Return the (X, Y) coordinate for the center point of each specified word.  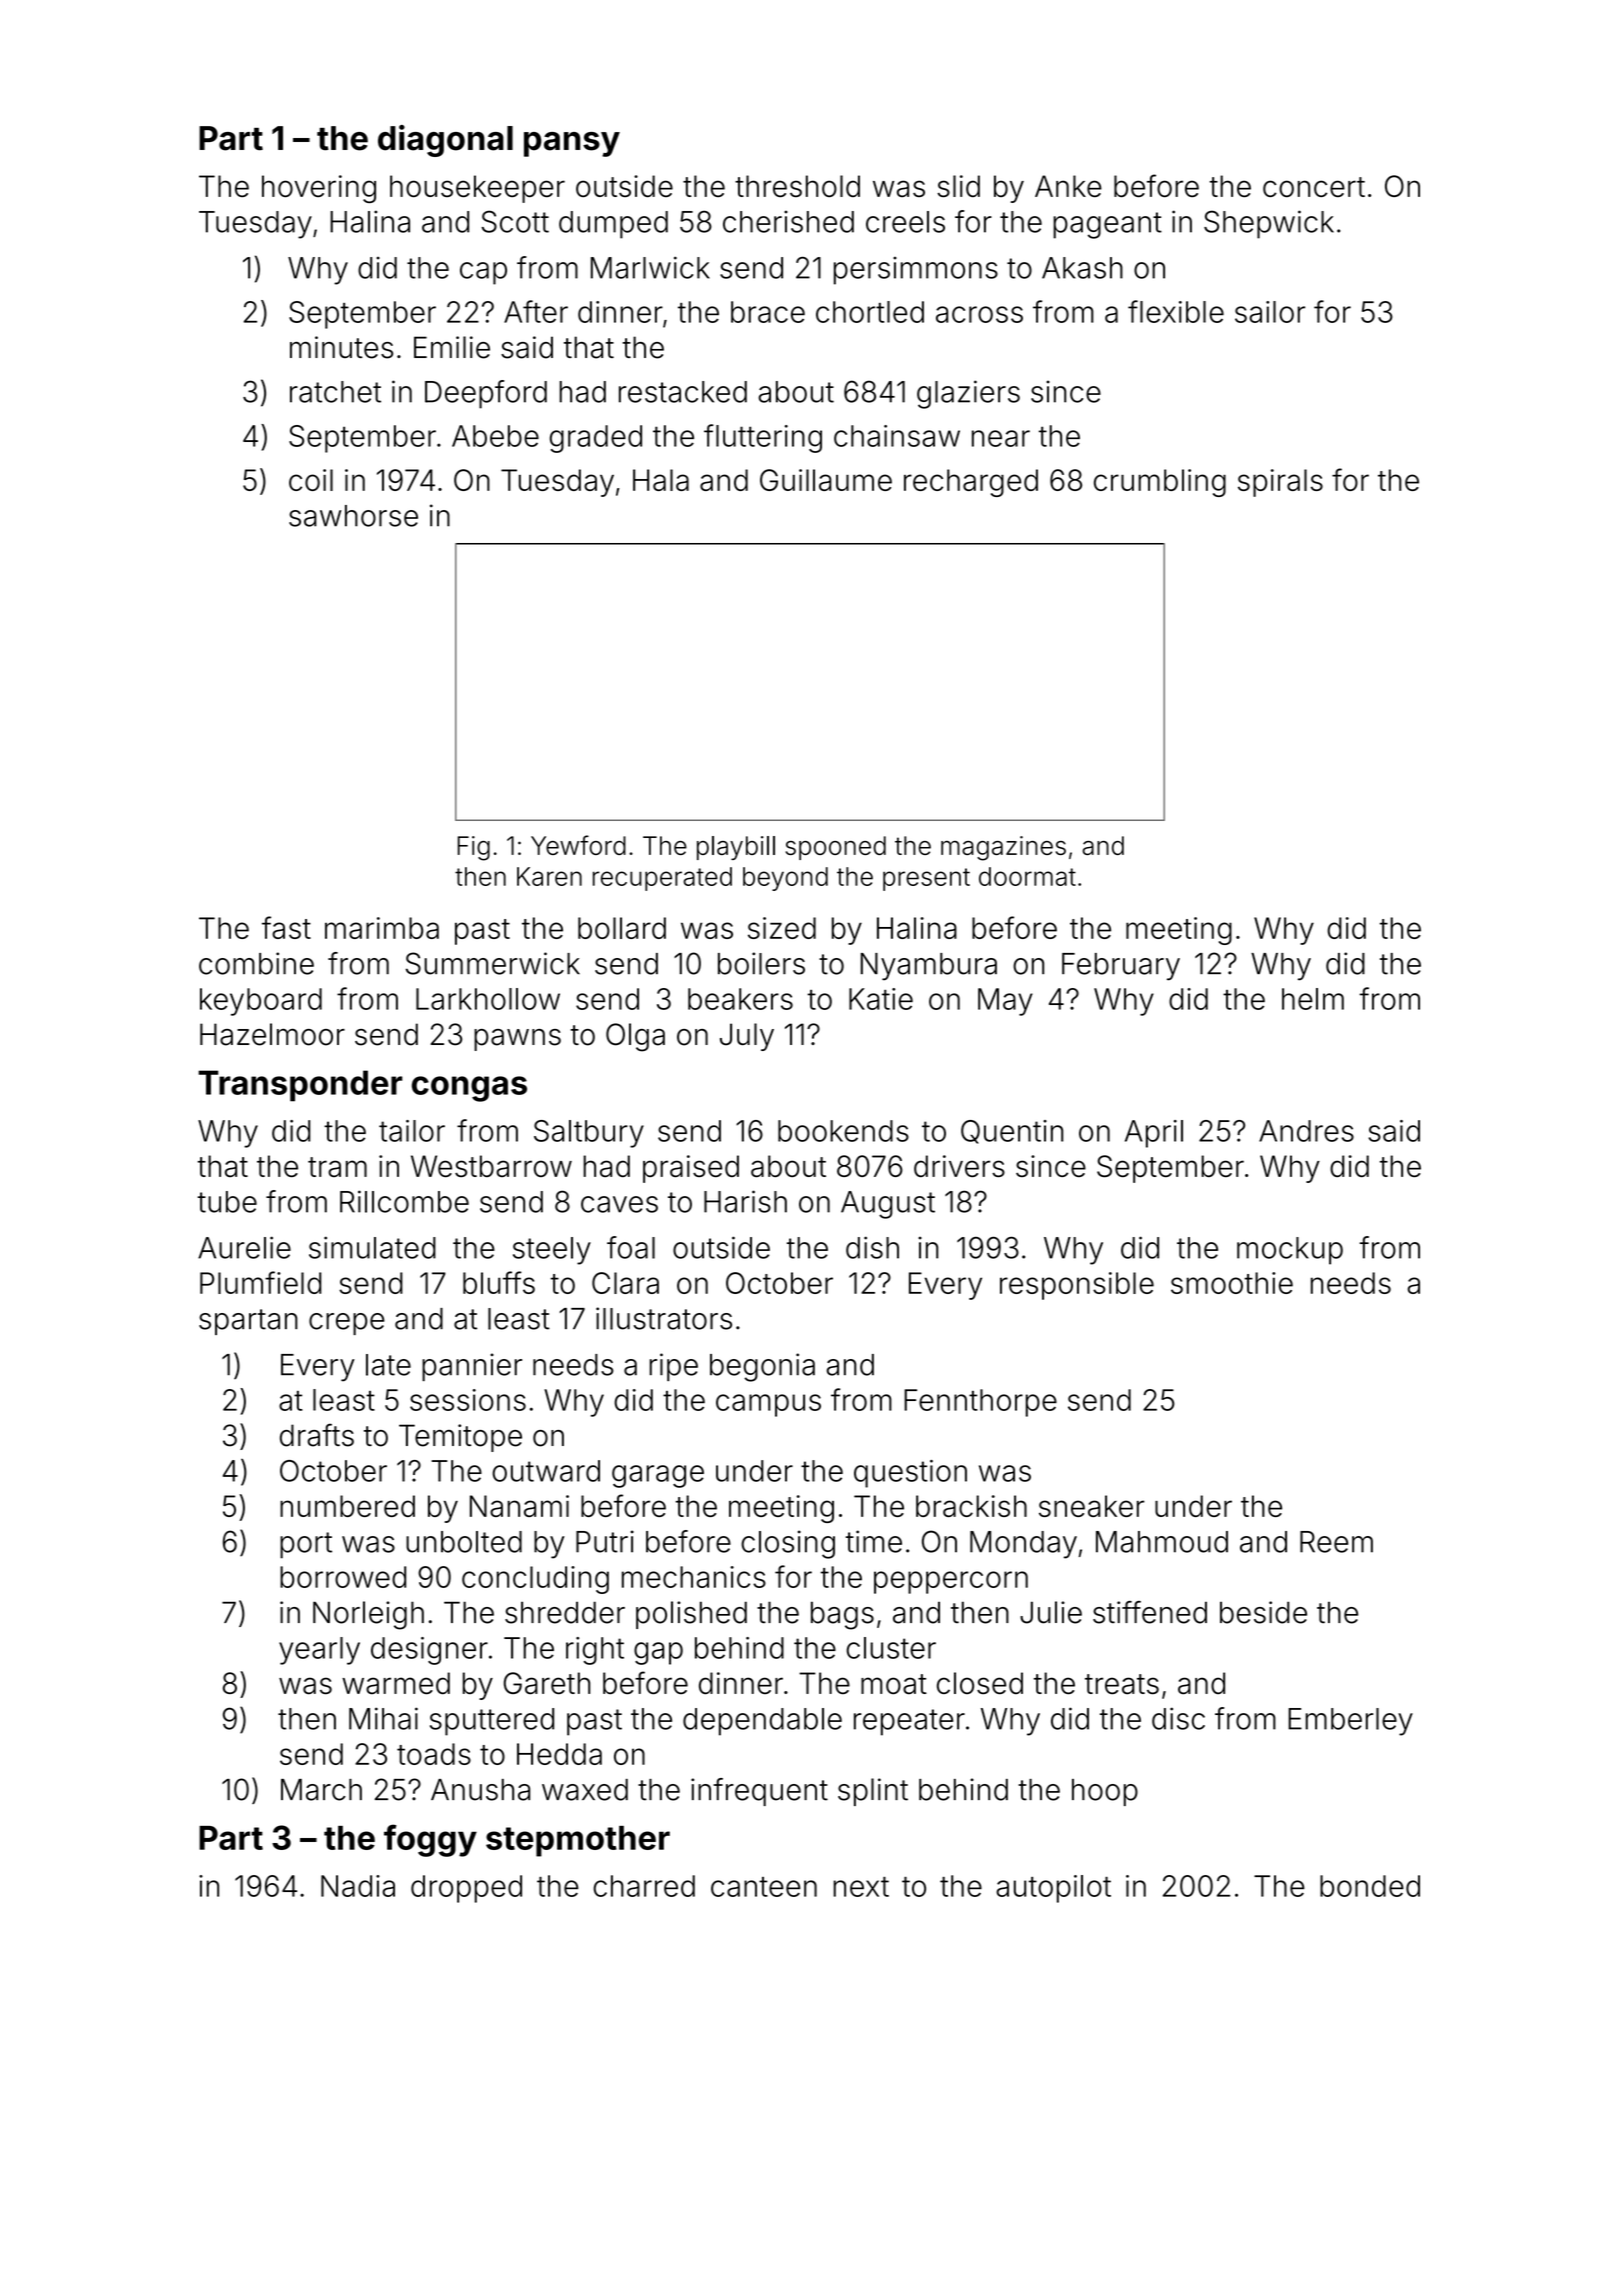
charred (644, 1886)
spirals (1280, 483)
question (910, 1474)
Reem (1336, 1542)
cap (483, 273)
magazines (1003, 848)
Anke (1068, 186)
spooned (836, 848)
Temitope (460, 1438)
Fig (473, 848)
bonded (1370, 1886)
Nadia (358, 1886)
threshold (797, 186)
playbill (736, 848)
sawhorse (353, 516)
